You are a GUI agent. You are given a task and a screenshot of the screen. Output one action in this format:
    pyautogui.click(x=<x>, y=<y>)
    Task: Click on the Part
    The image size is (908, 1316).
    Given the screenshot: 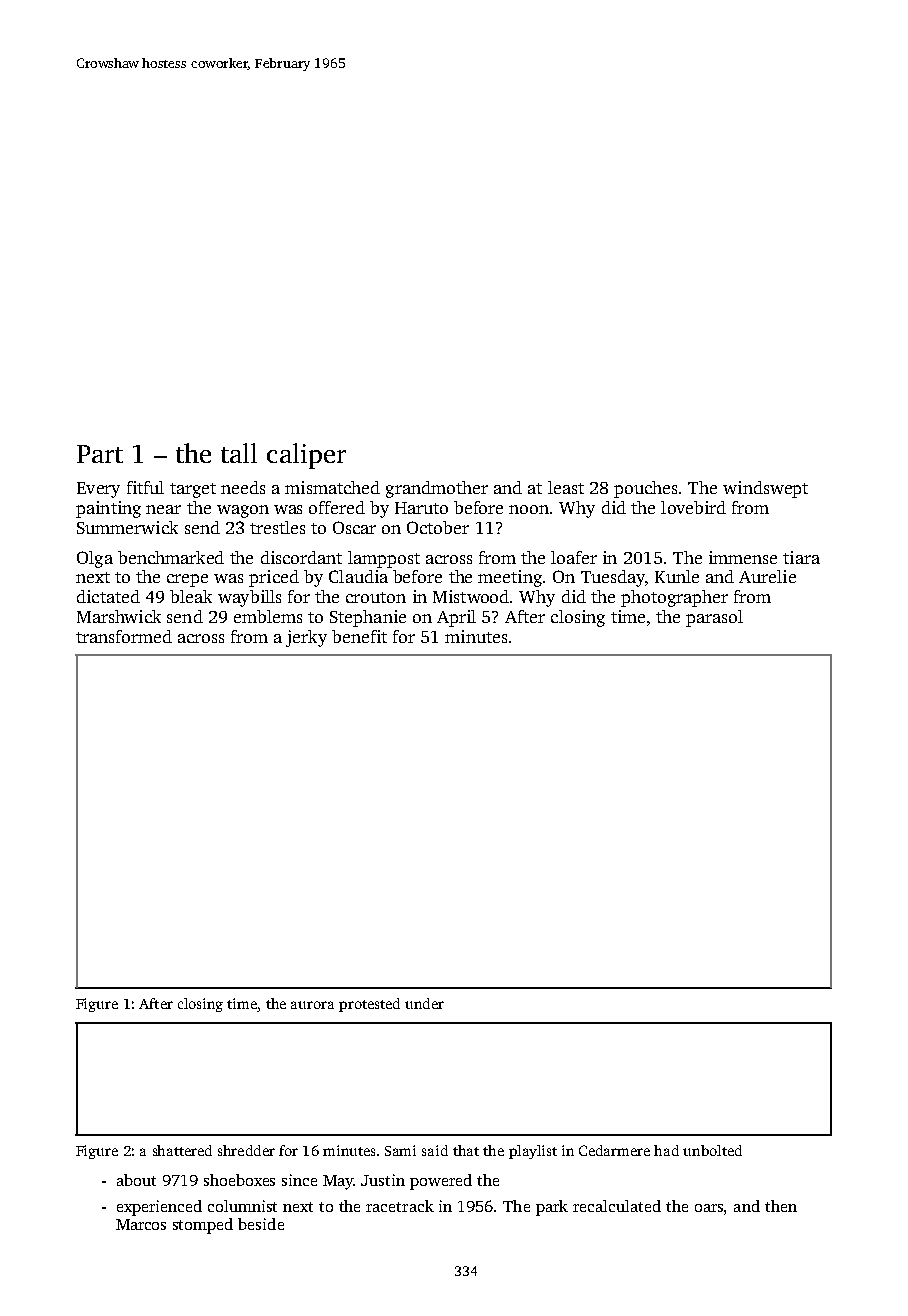 What is the action you would take?
    pyautogui.click(x=100, y=454)
